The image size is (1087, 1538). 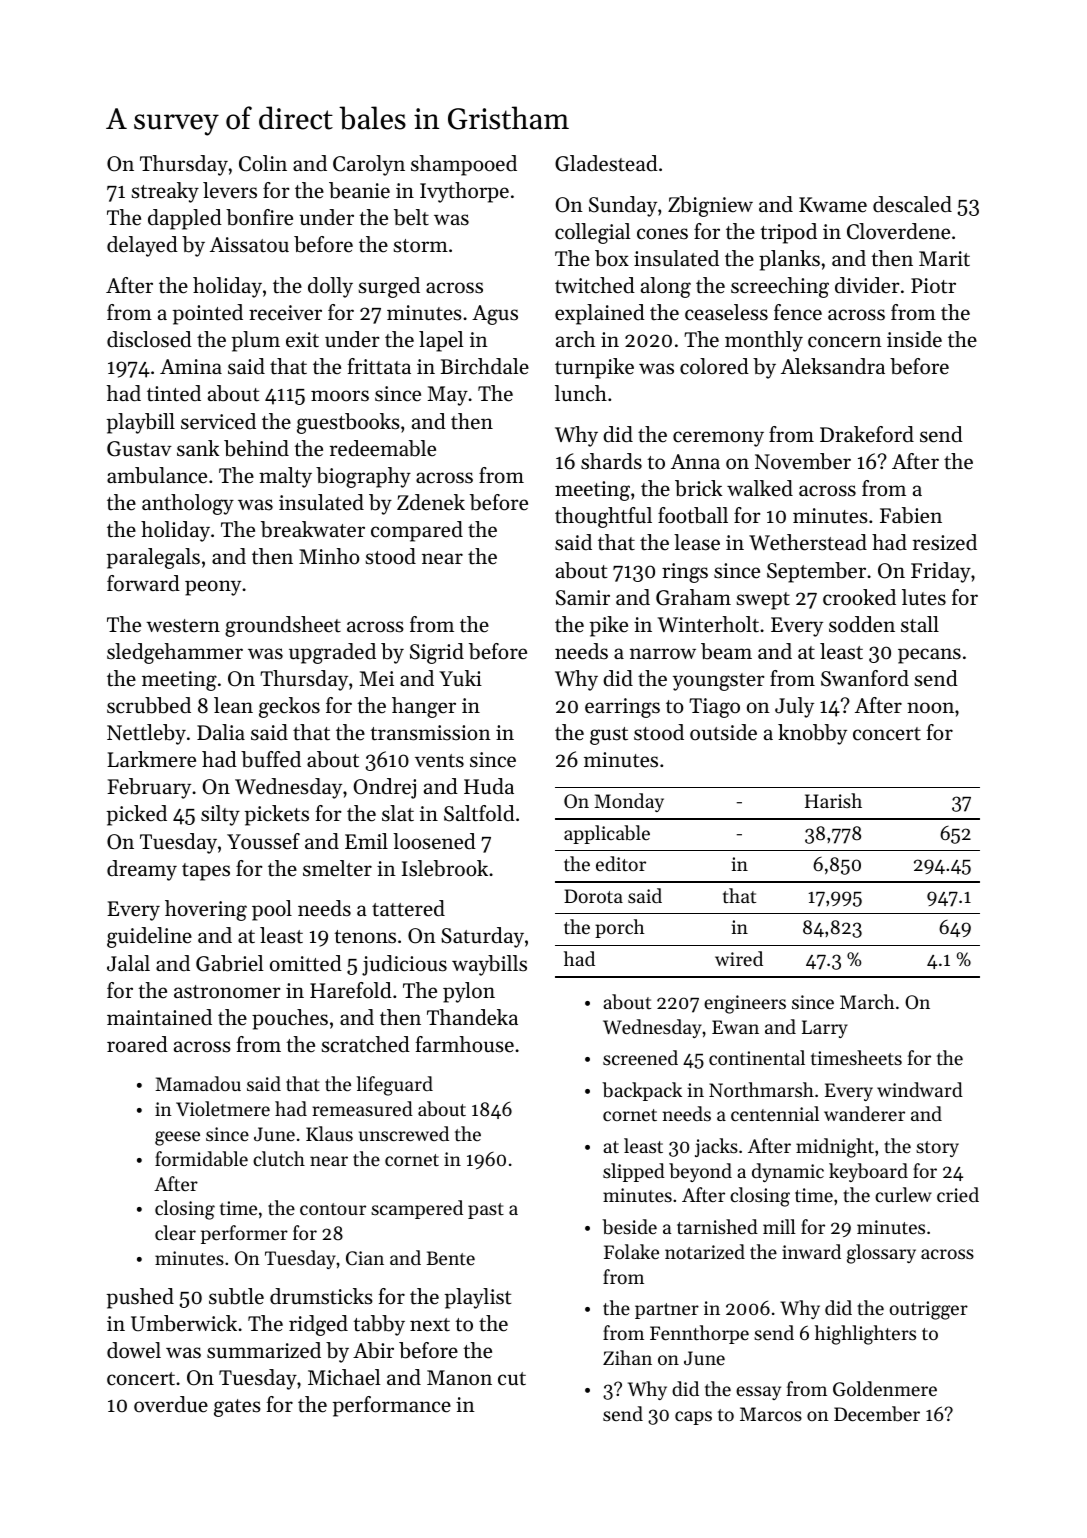 What do you see at coordinates (263, 163) in the document?
I see `Colin` at bounding box center [263, 163].
